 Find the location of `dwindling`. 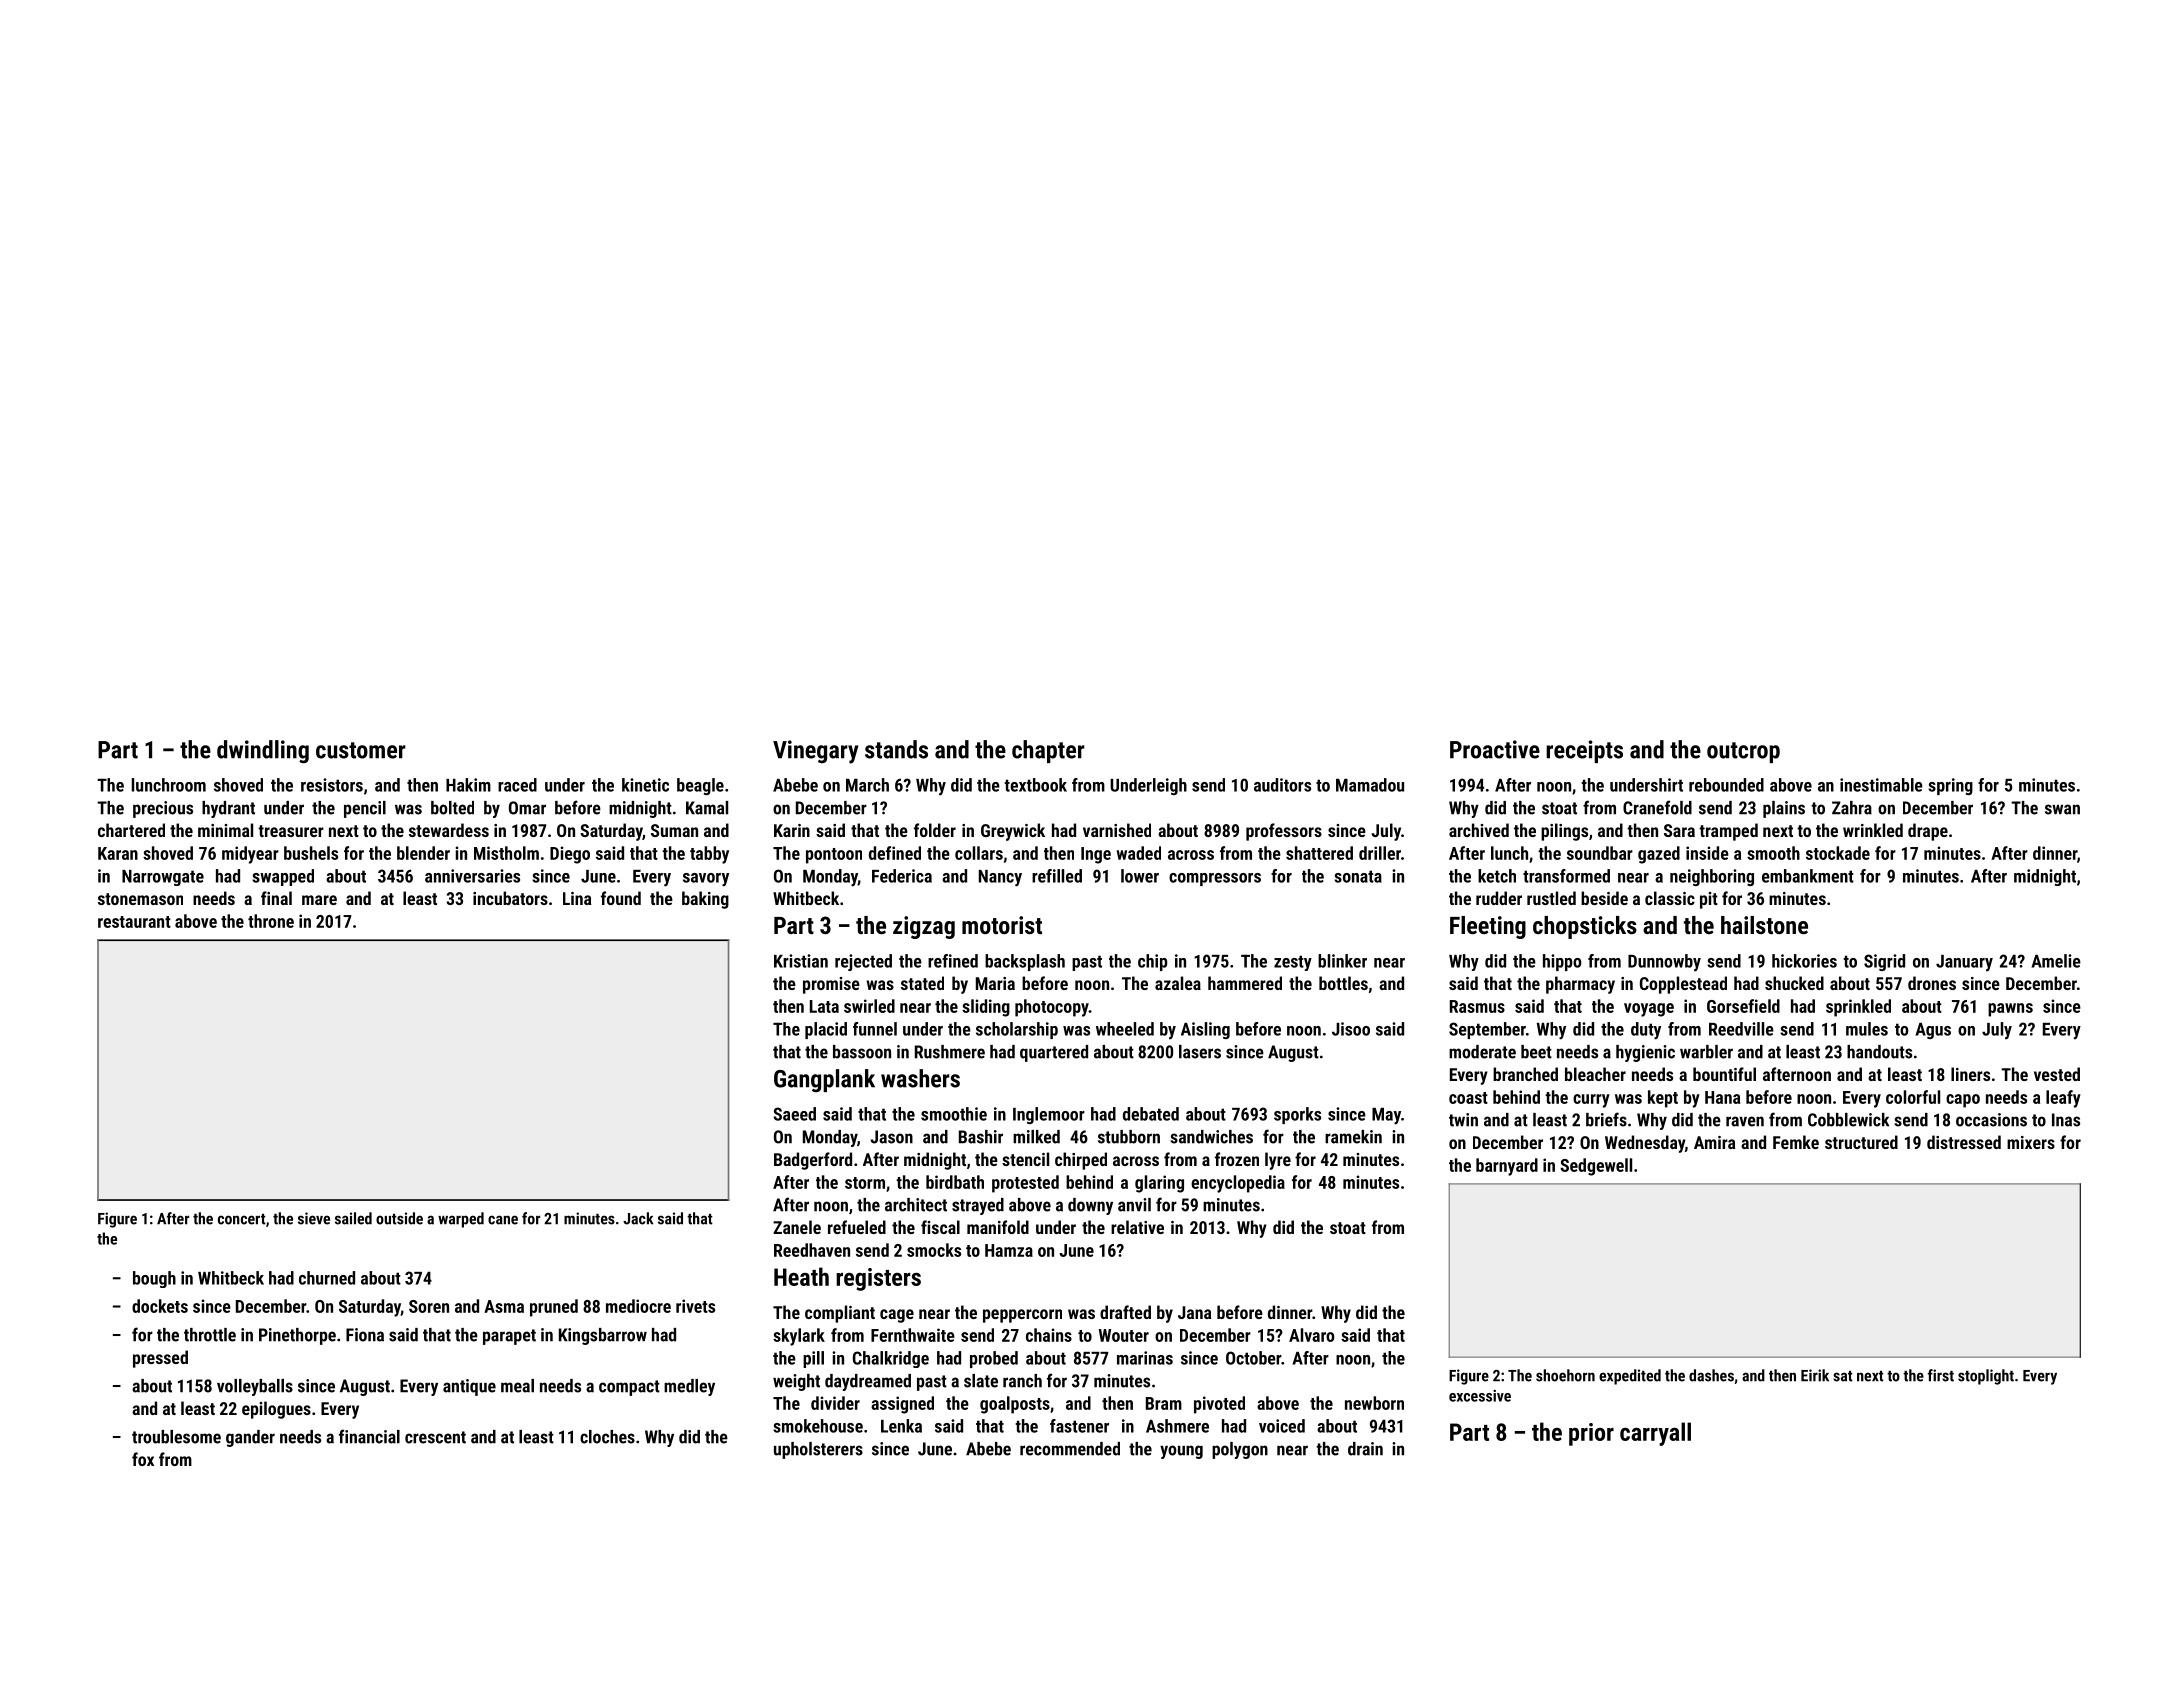

dwindling is located at coordinates (263, 752).
